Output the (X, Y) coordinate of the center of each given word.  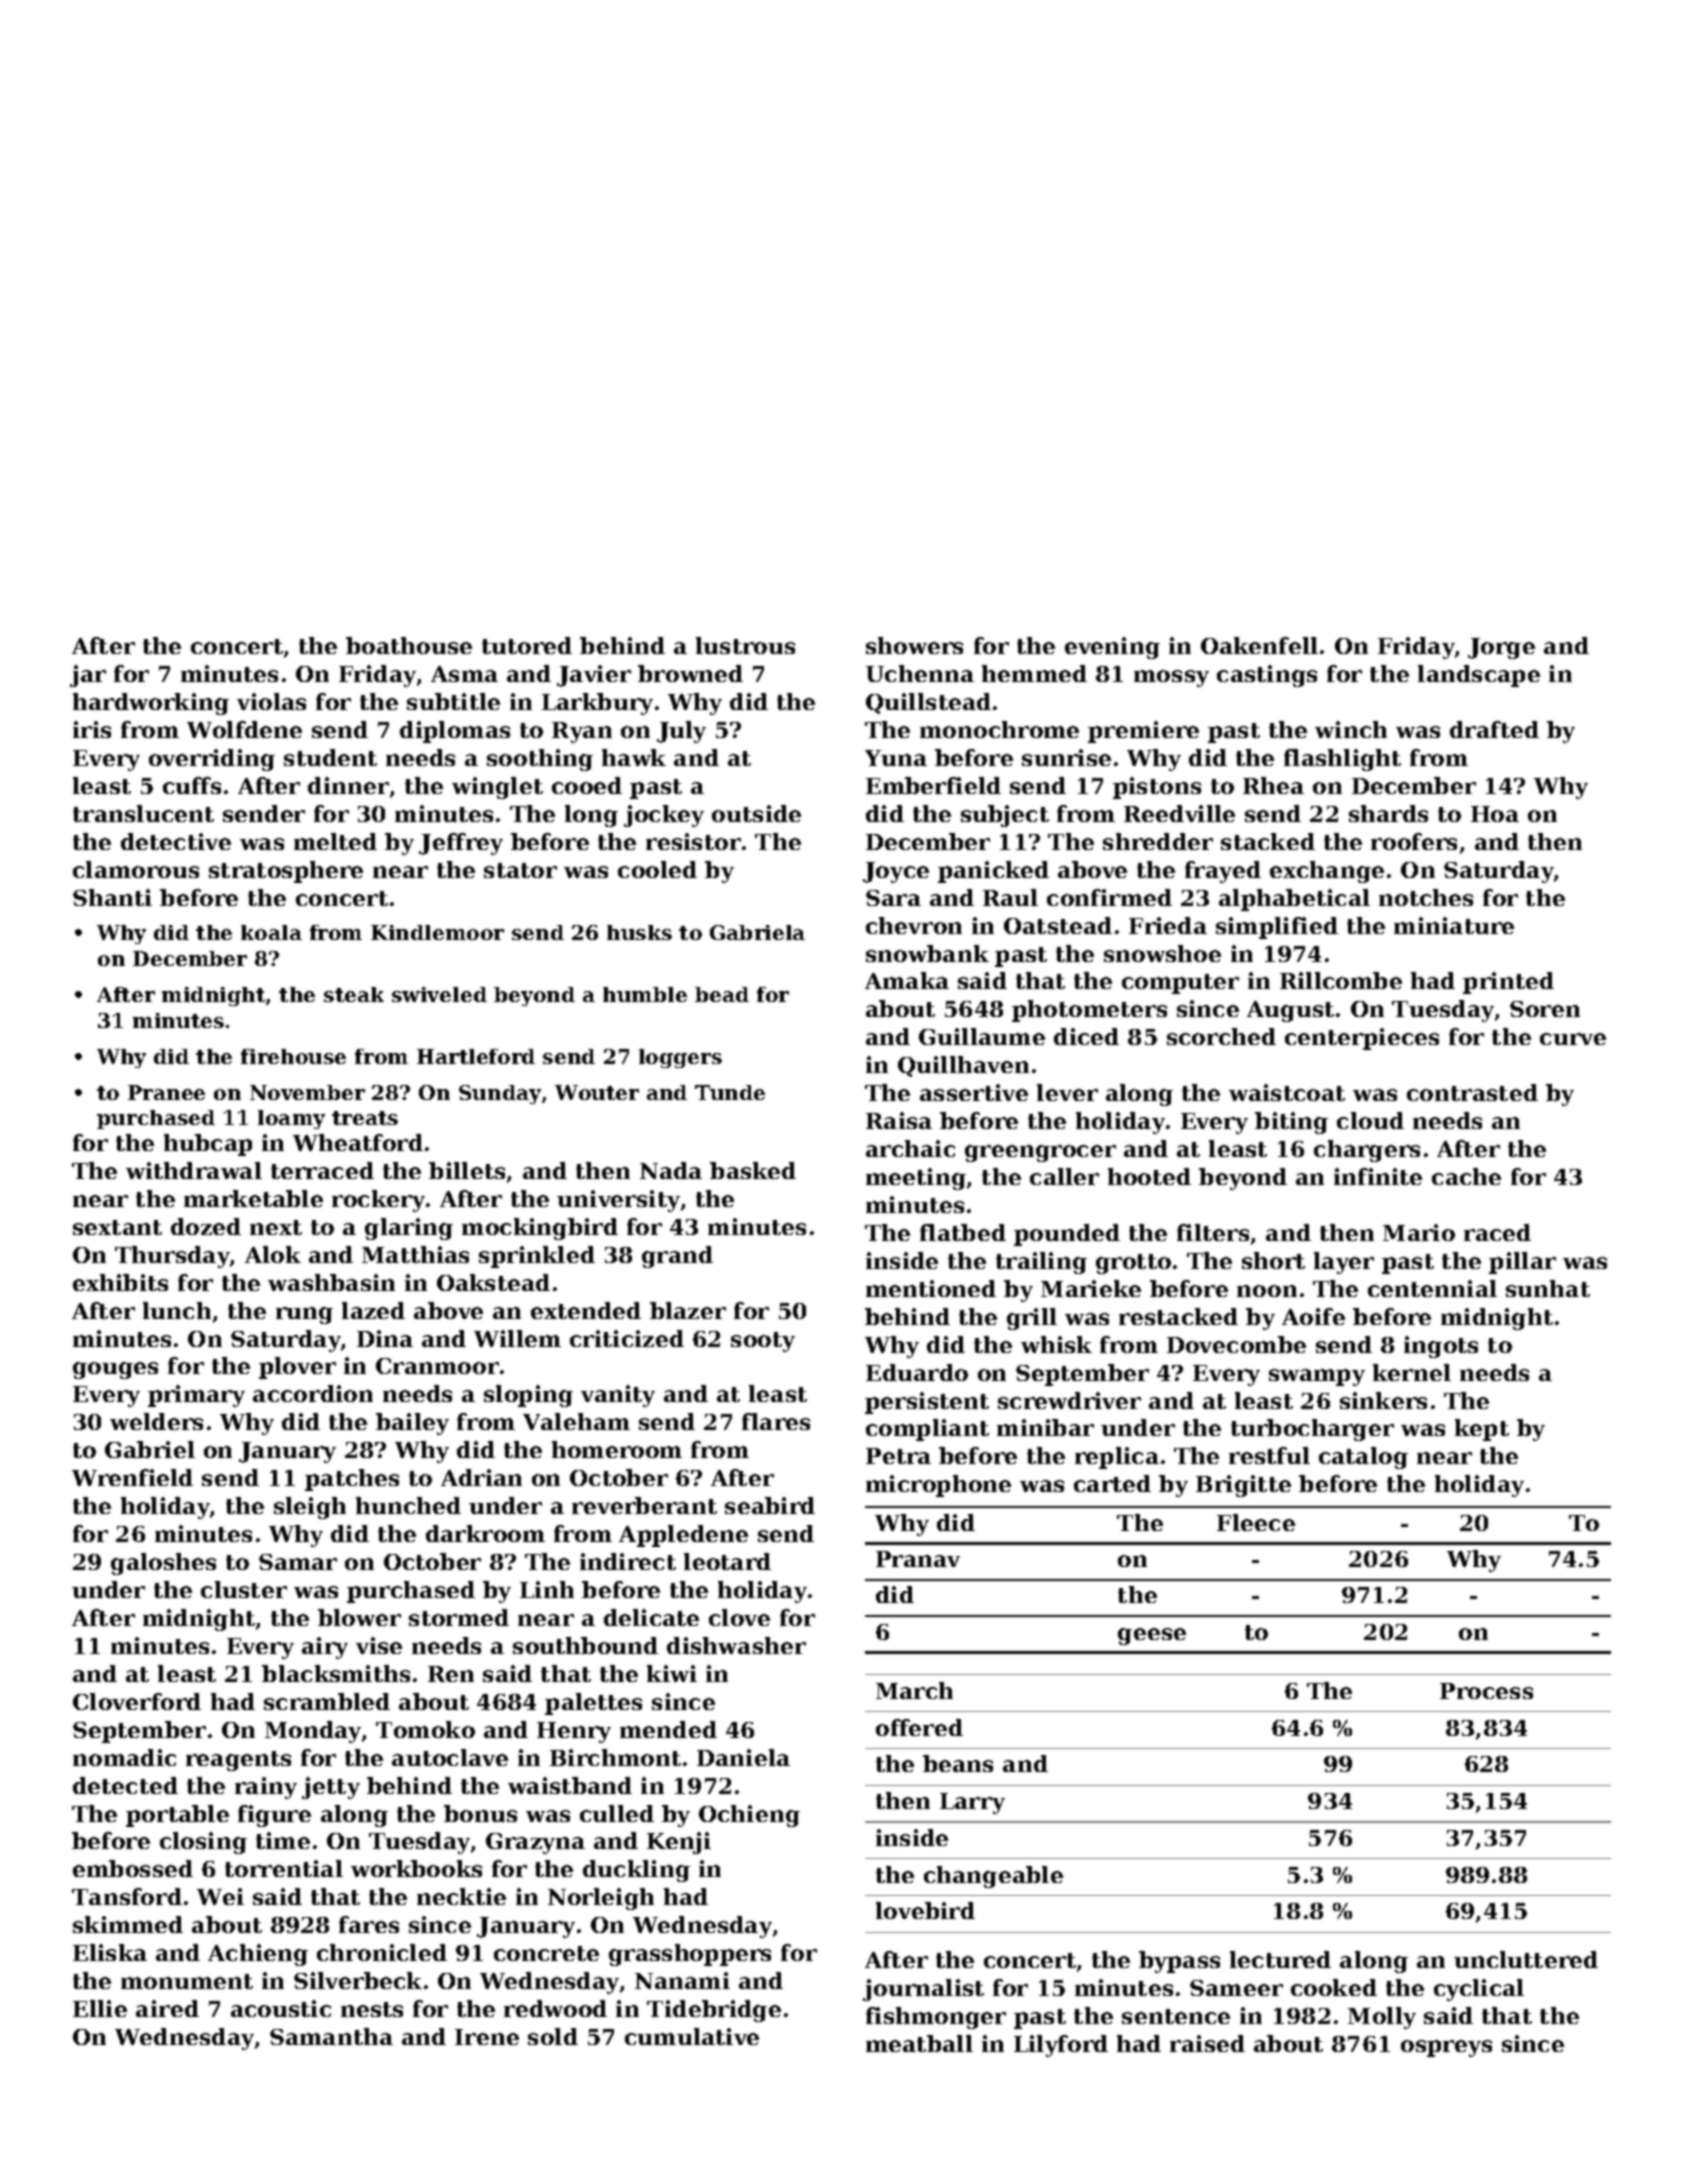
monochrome (999, 729)
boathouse (409, 645)
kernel (1412, 1372)
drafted (1494, 729)
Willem (517, 1338)
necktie (461, 1896)
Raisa (899, 1120)
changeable (993, 1877)
